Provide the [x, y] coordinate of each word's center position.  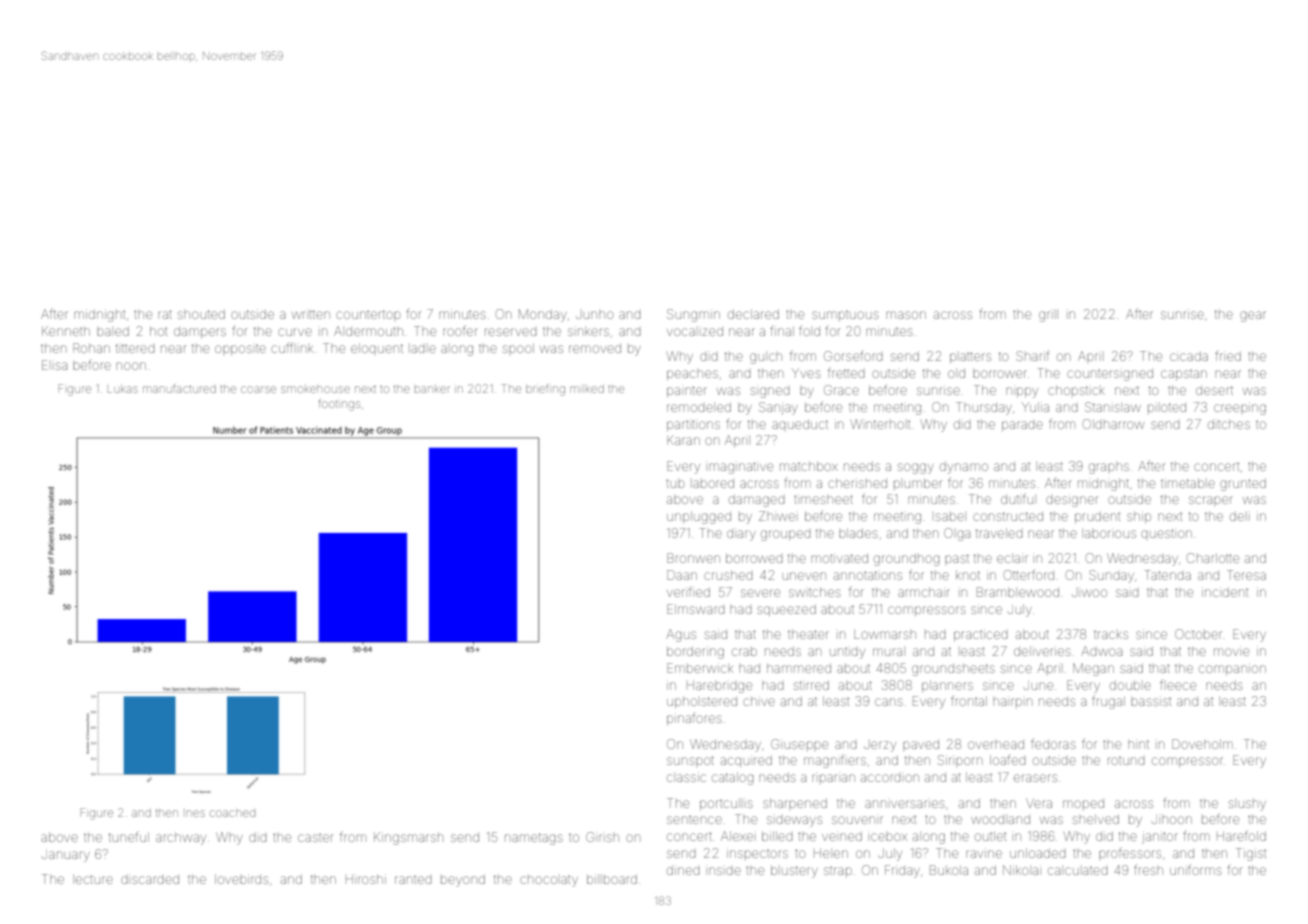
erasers [1035, 778]
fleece [1178, 684]
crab [744, 652]
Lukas [122, 389]
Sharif [1032, 356]
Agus [681, 635]
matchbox [809, 466]
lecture [94, 879]
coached [232, 813]
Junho [594, 315]
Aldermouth [368, 331]
